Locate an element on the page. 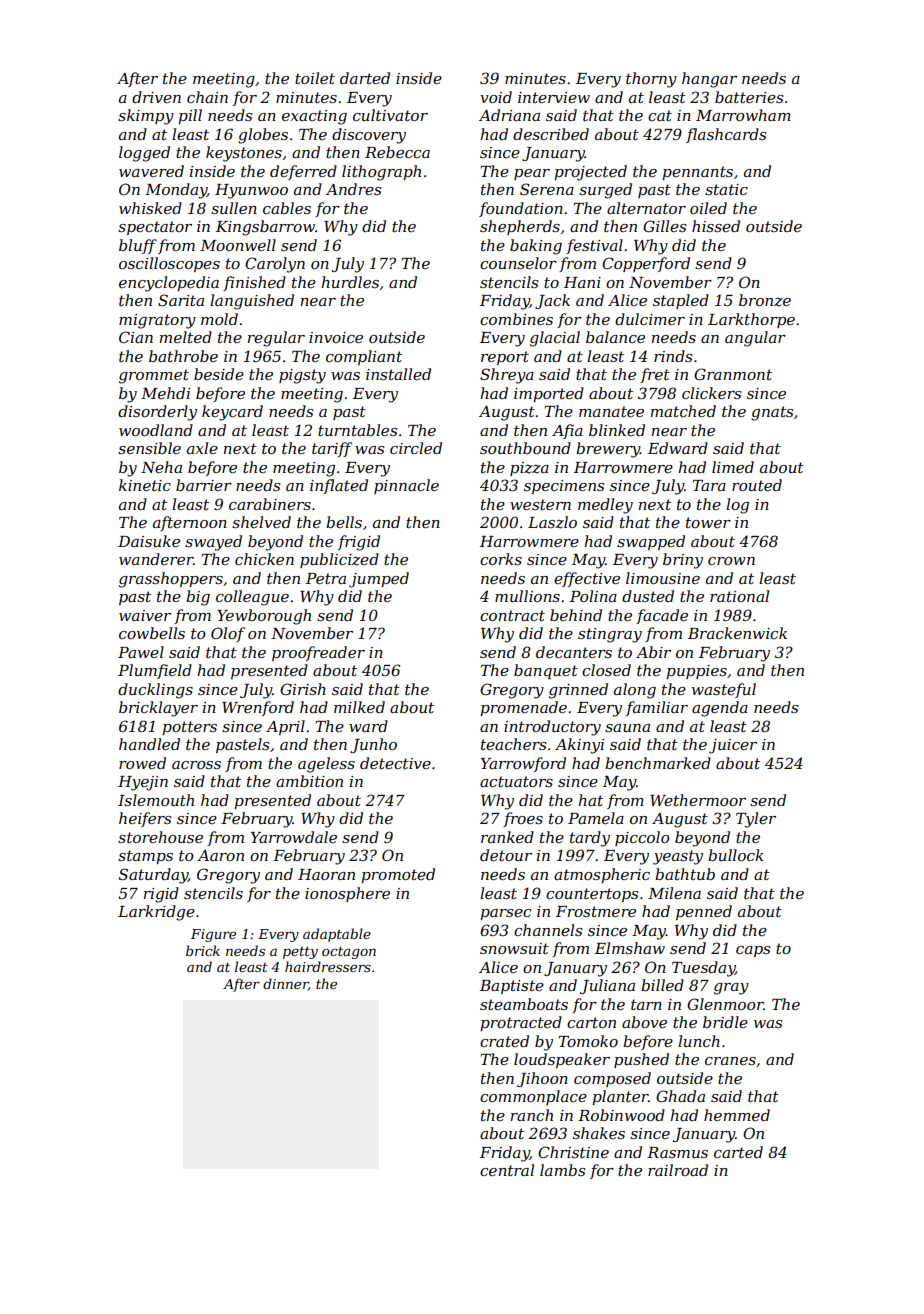  interview is located at coordinates (554, 97).
